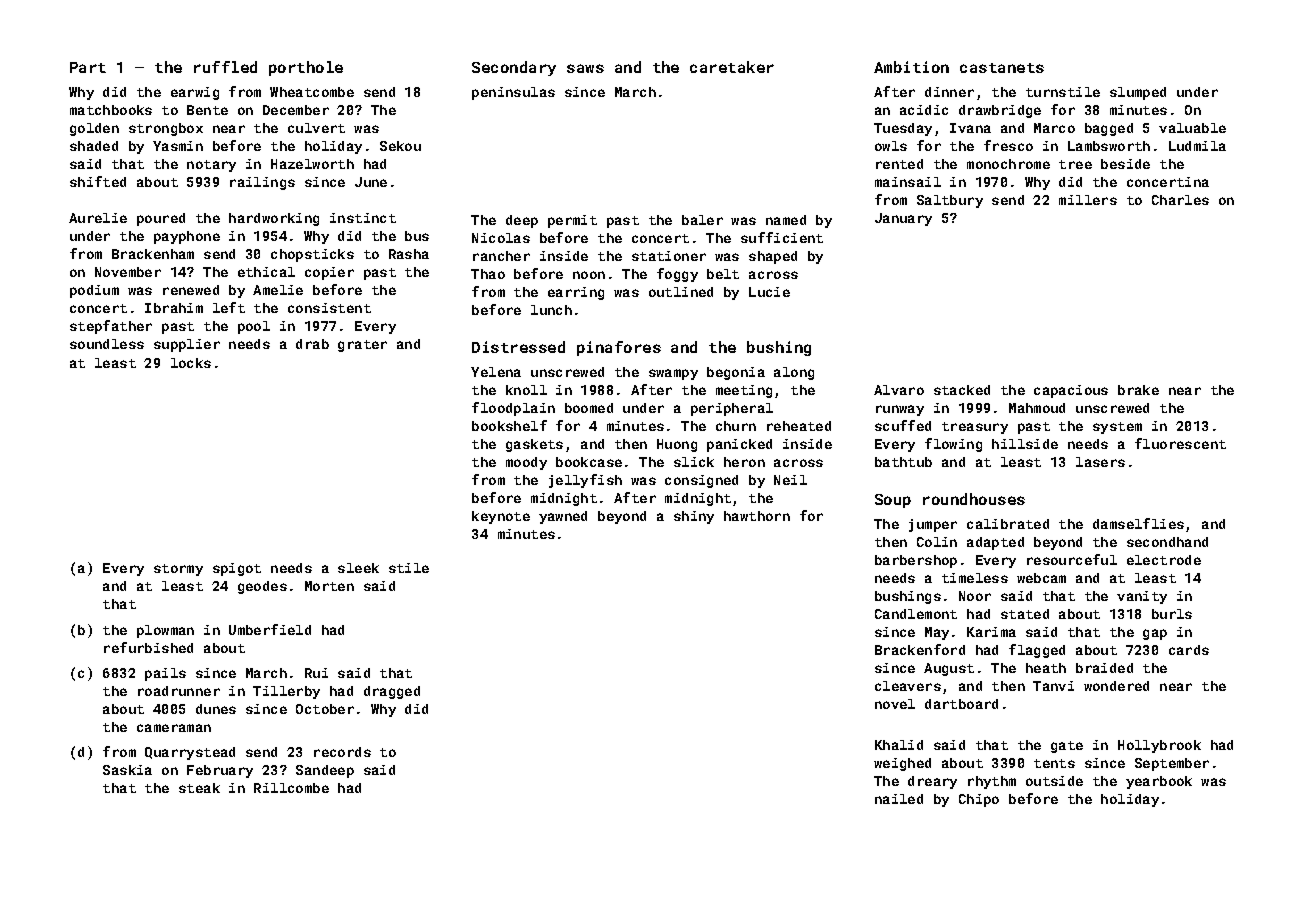 The height and width of the screenshot is (924, 1308). What do you see at coordinates (165, 674) in the screenshot?
I see `pails` at bounding box center [165, 674].
